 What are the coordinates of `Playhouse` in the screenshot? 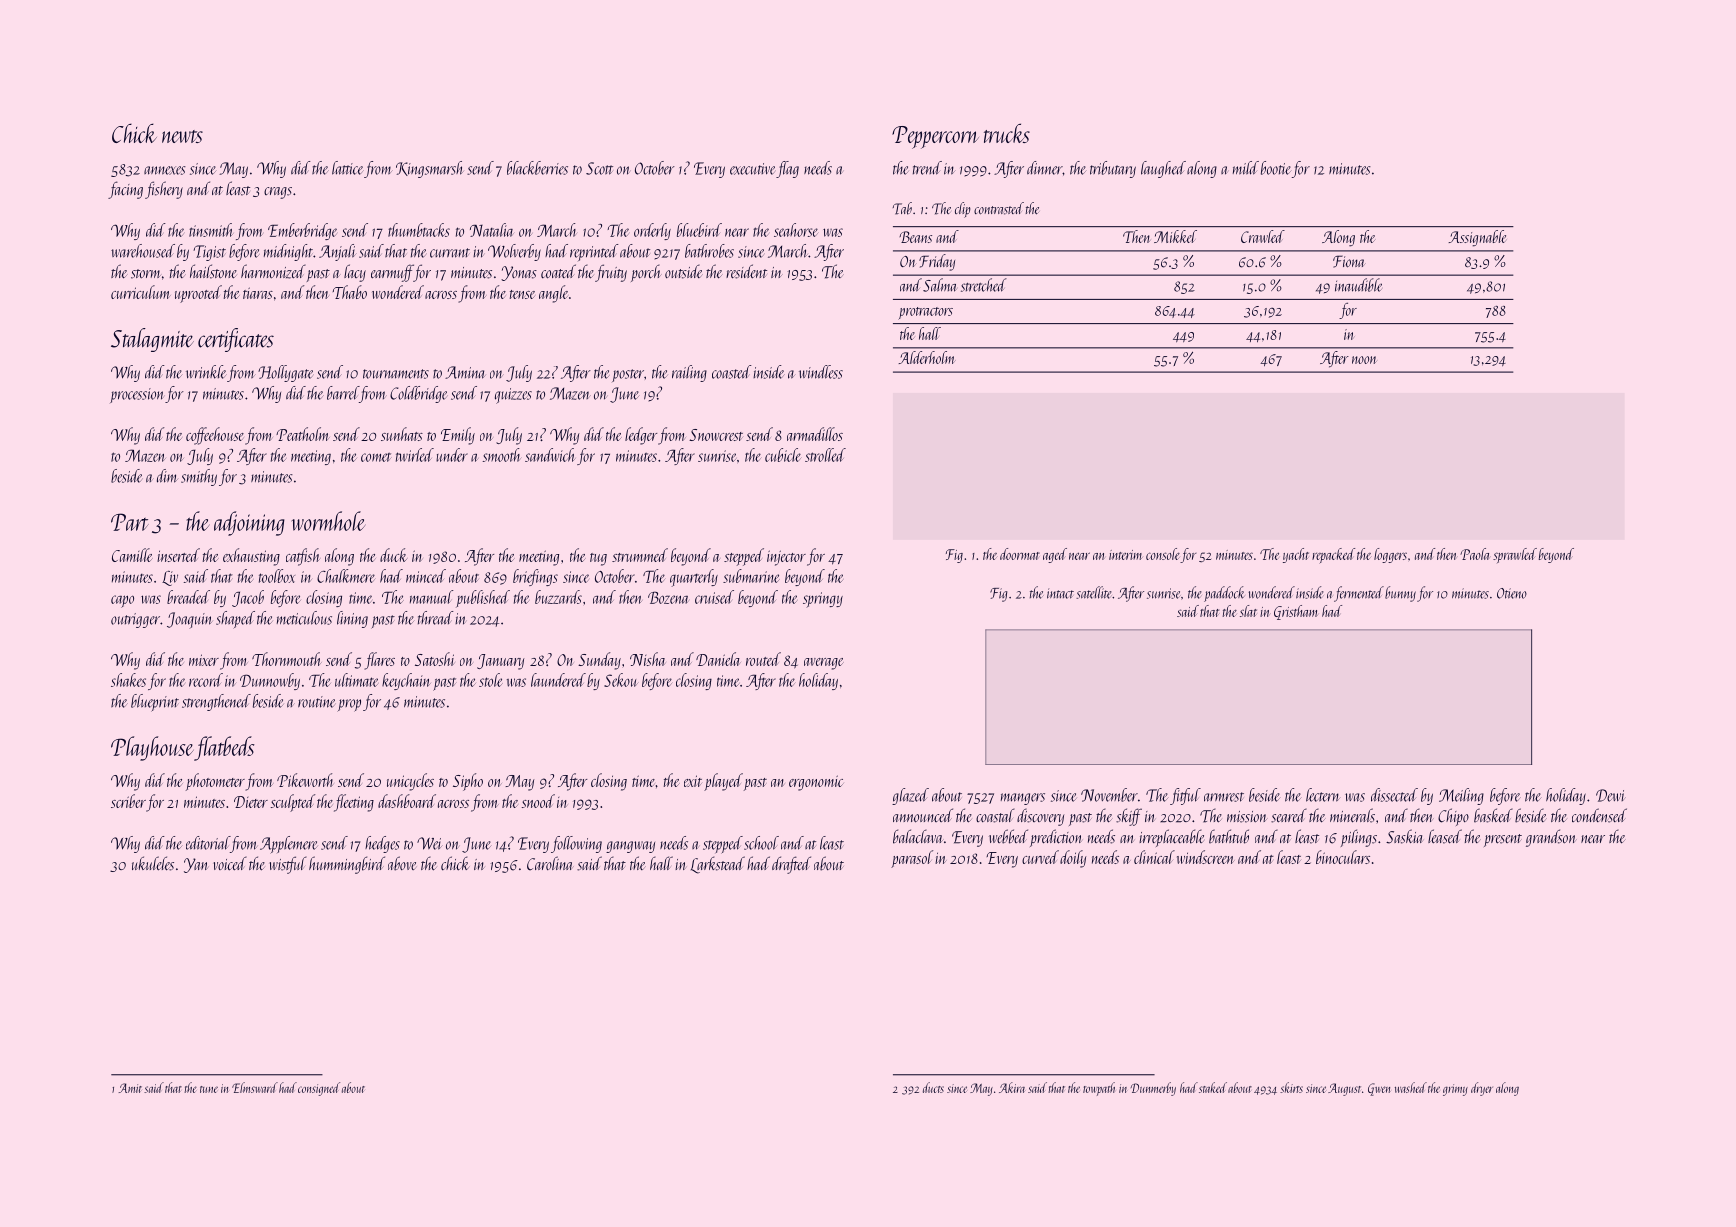 It's located at (152, 748).
